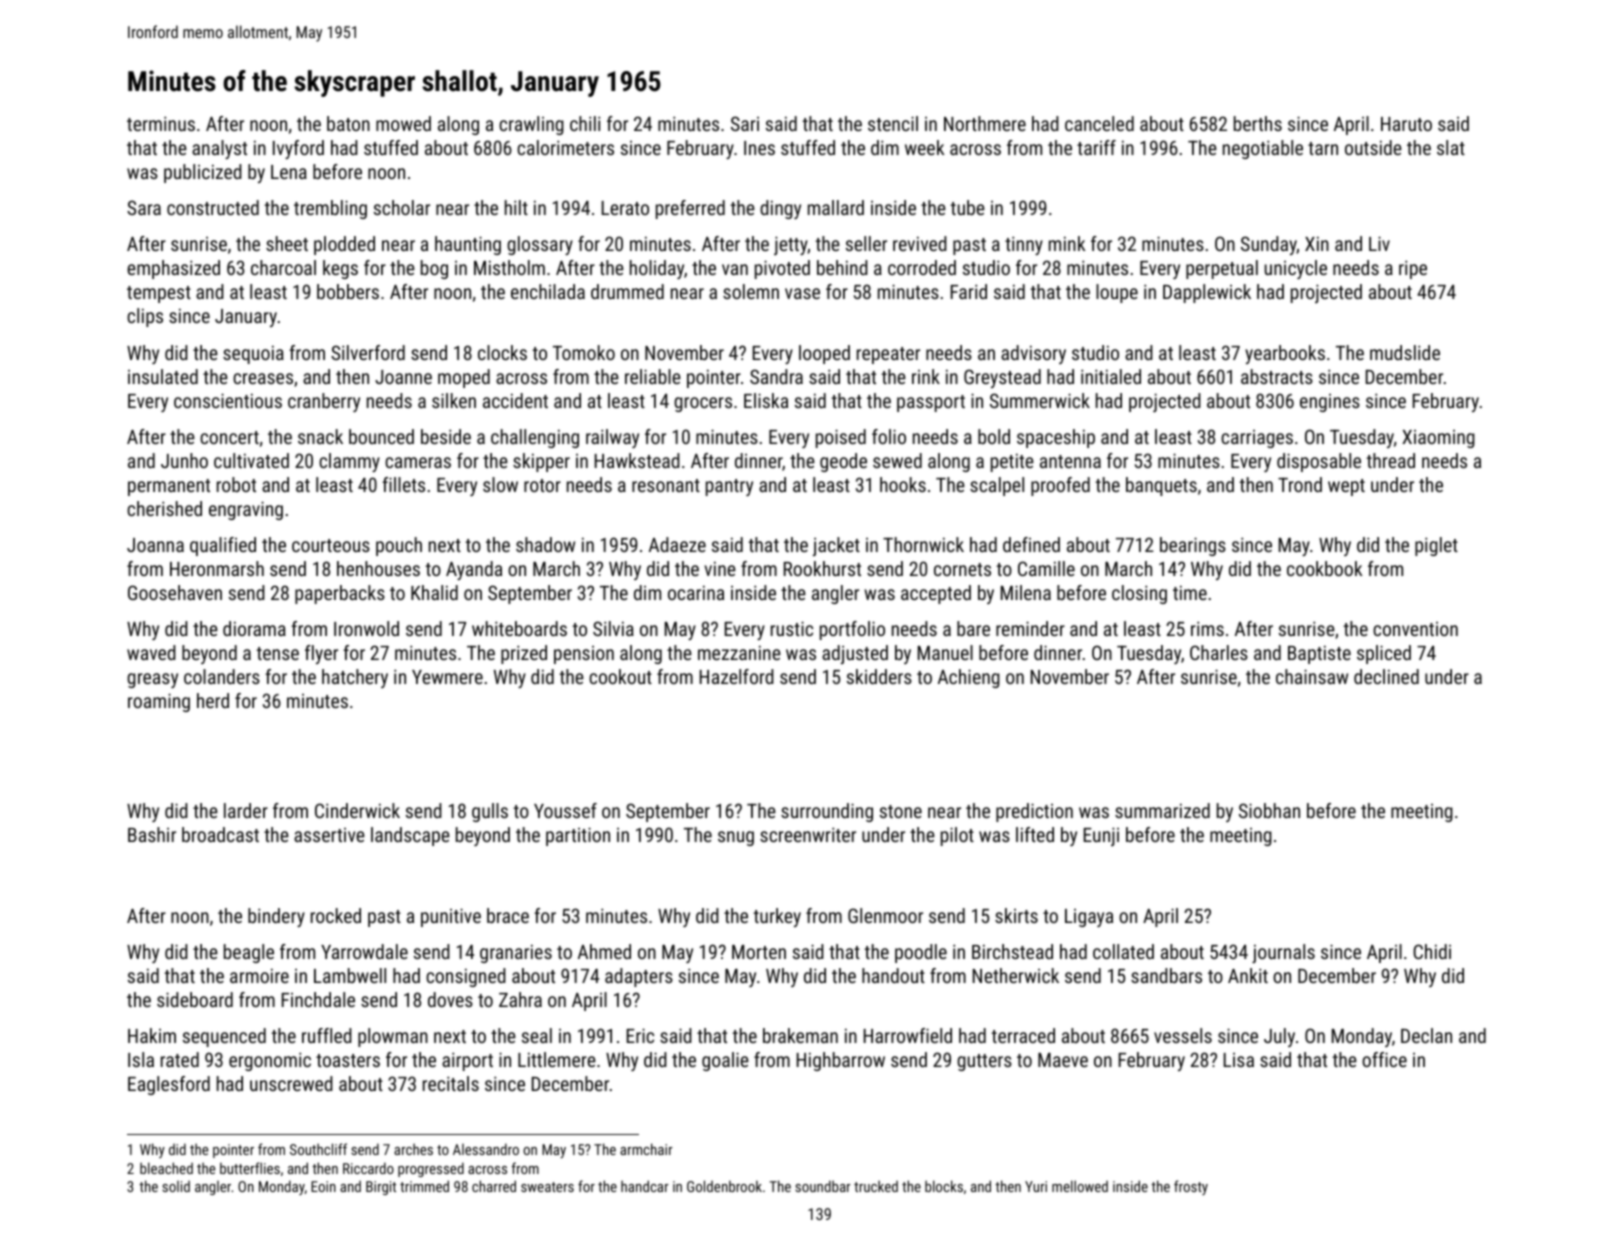  I want to click on summarized, so click(1162, 810).
